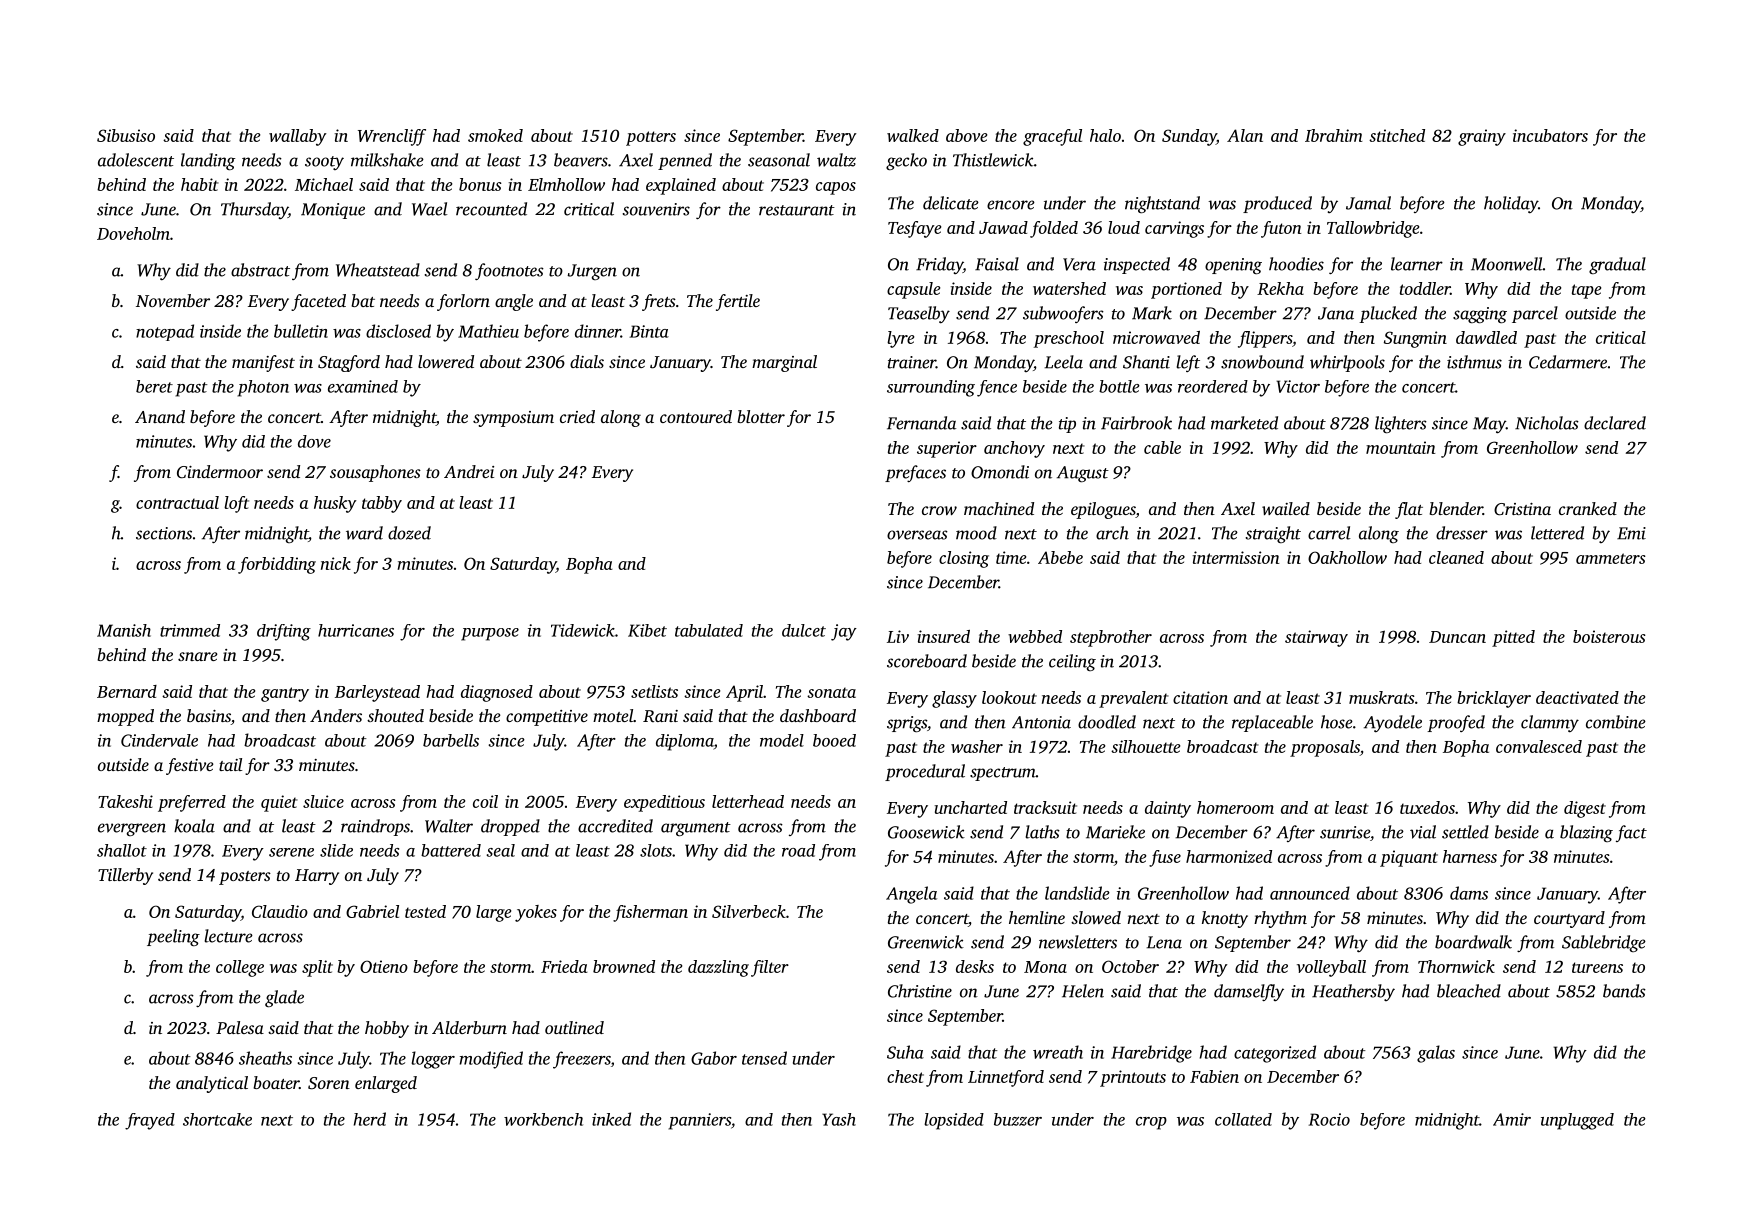  Describe the element at coordinates (298, 137) in the document. I see `wallaby` at that location.
